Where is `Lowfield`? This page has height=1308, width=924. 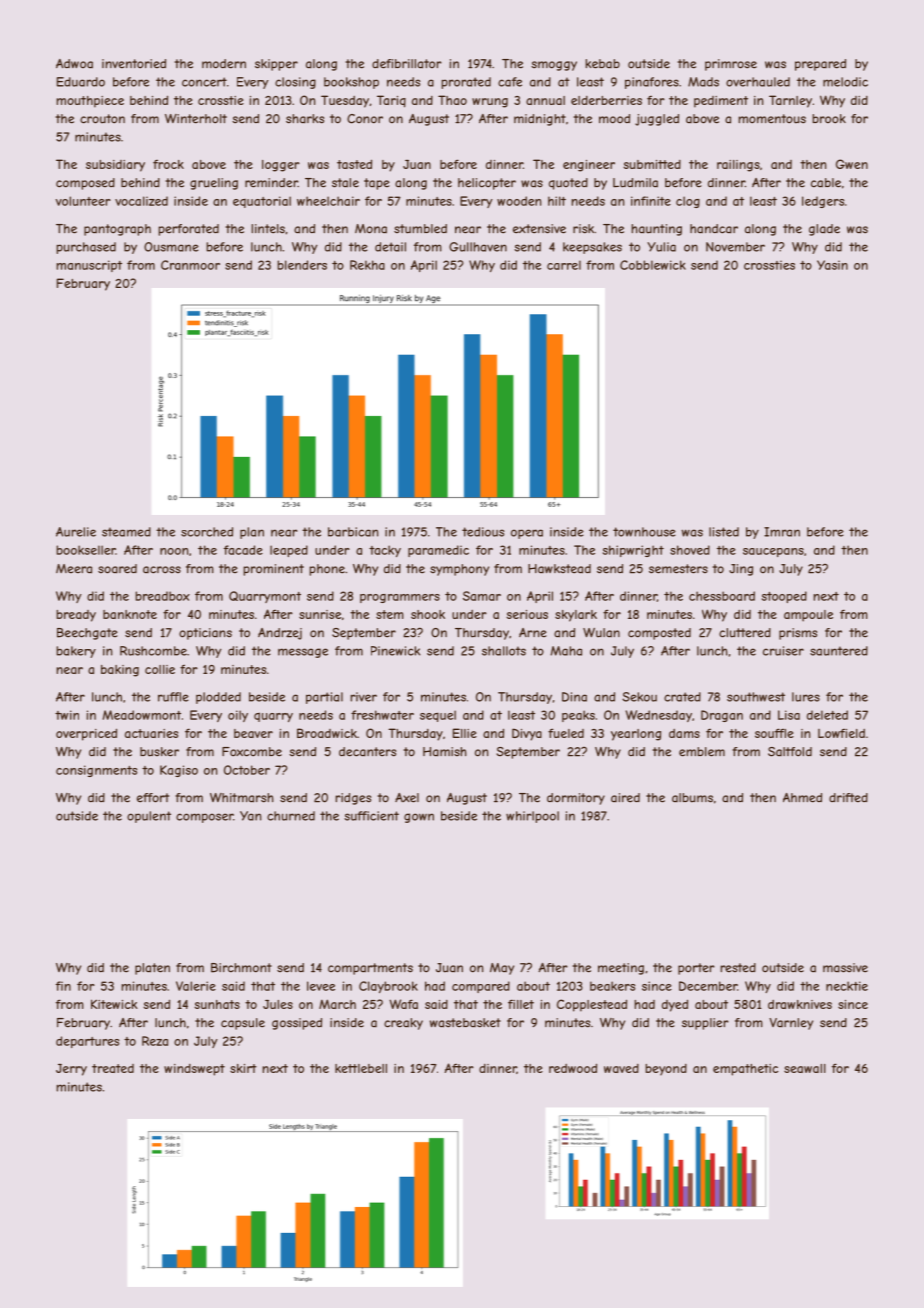 Lowfield is located at coordinates (841, 733).
